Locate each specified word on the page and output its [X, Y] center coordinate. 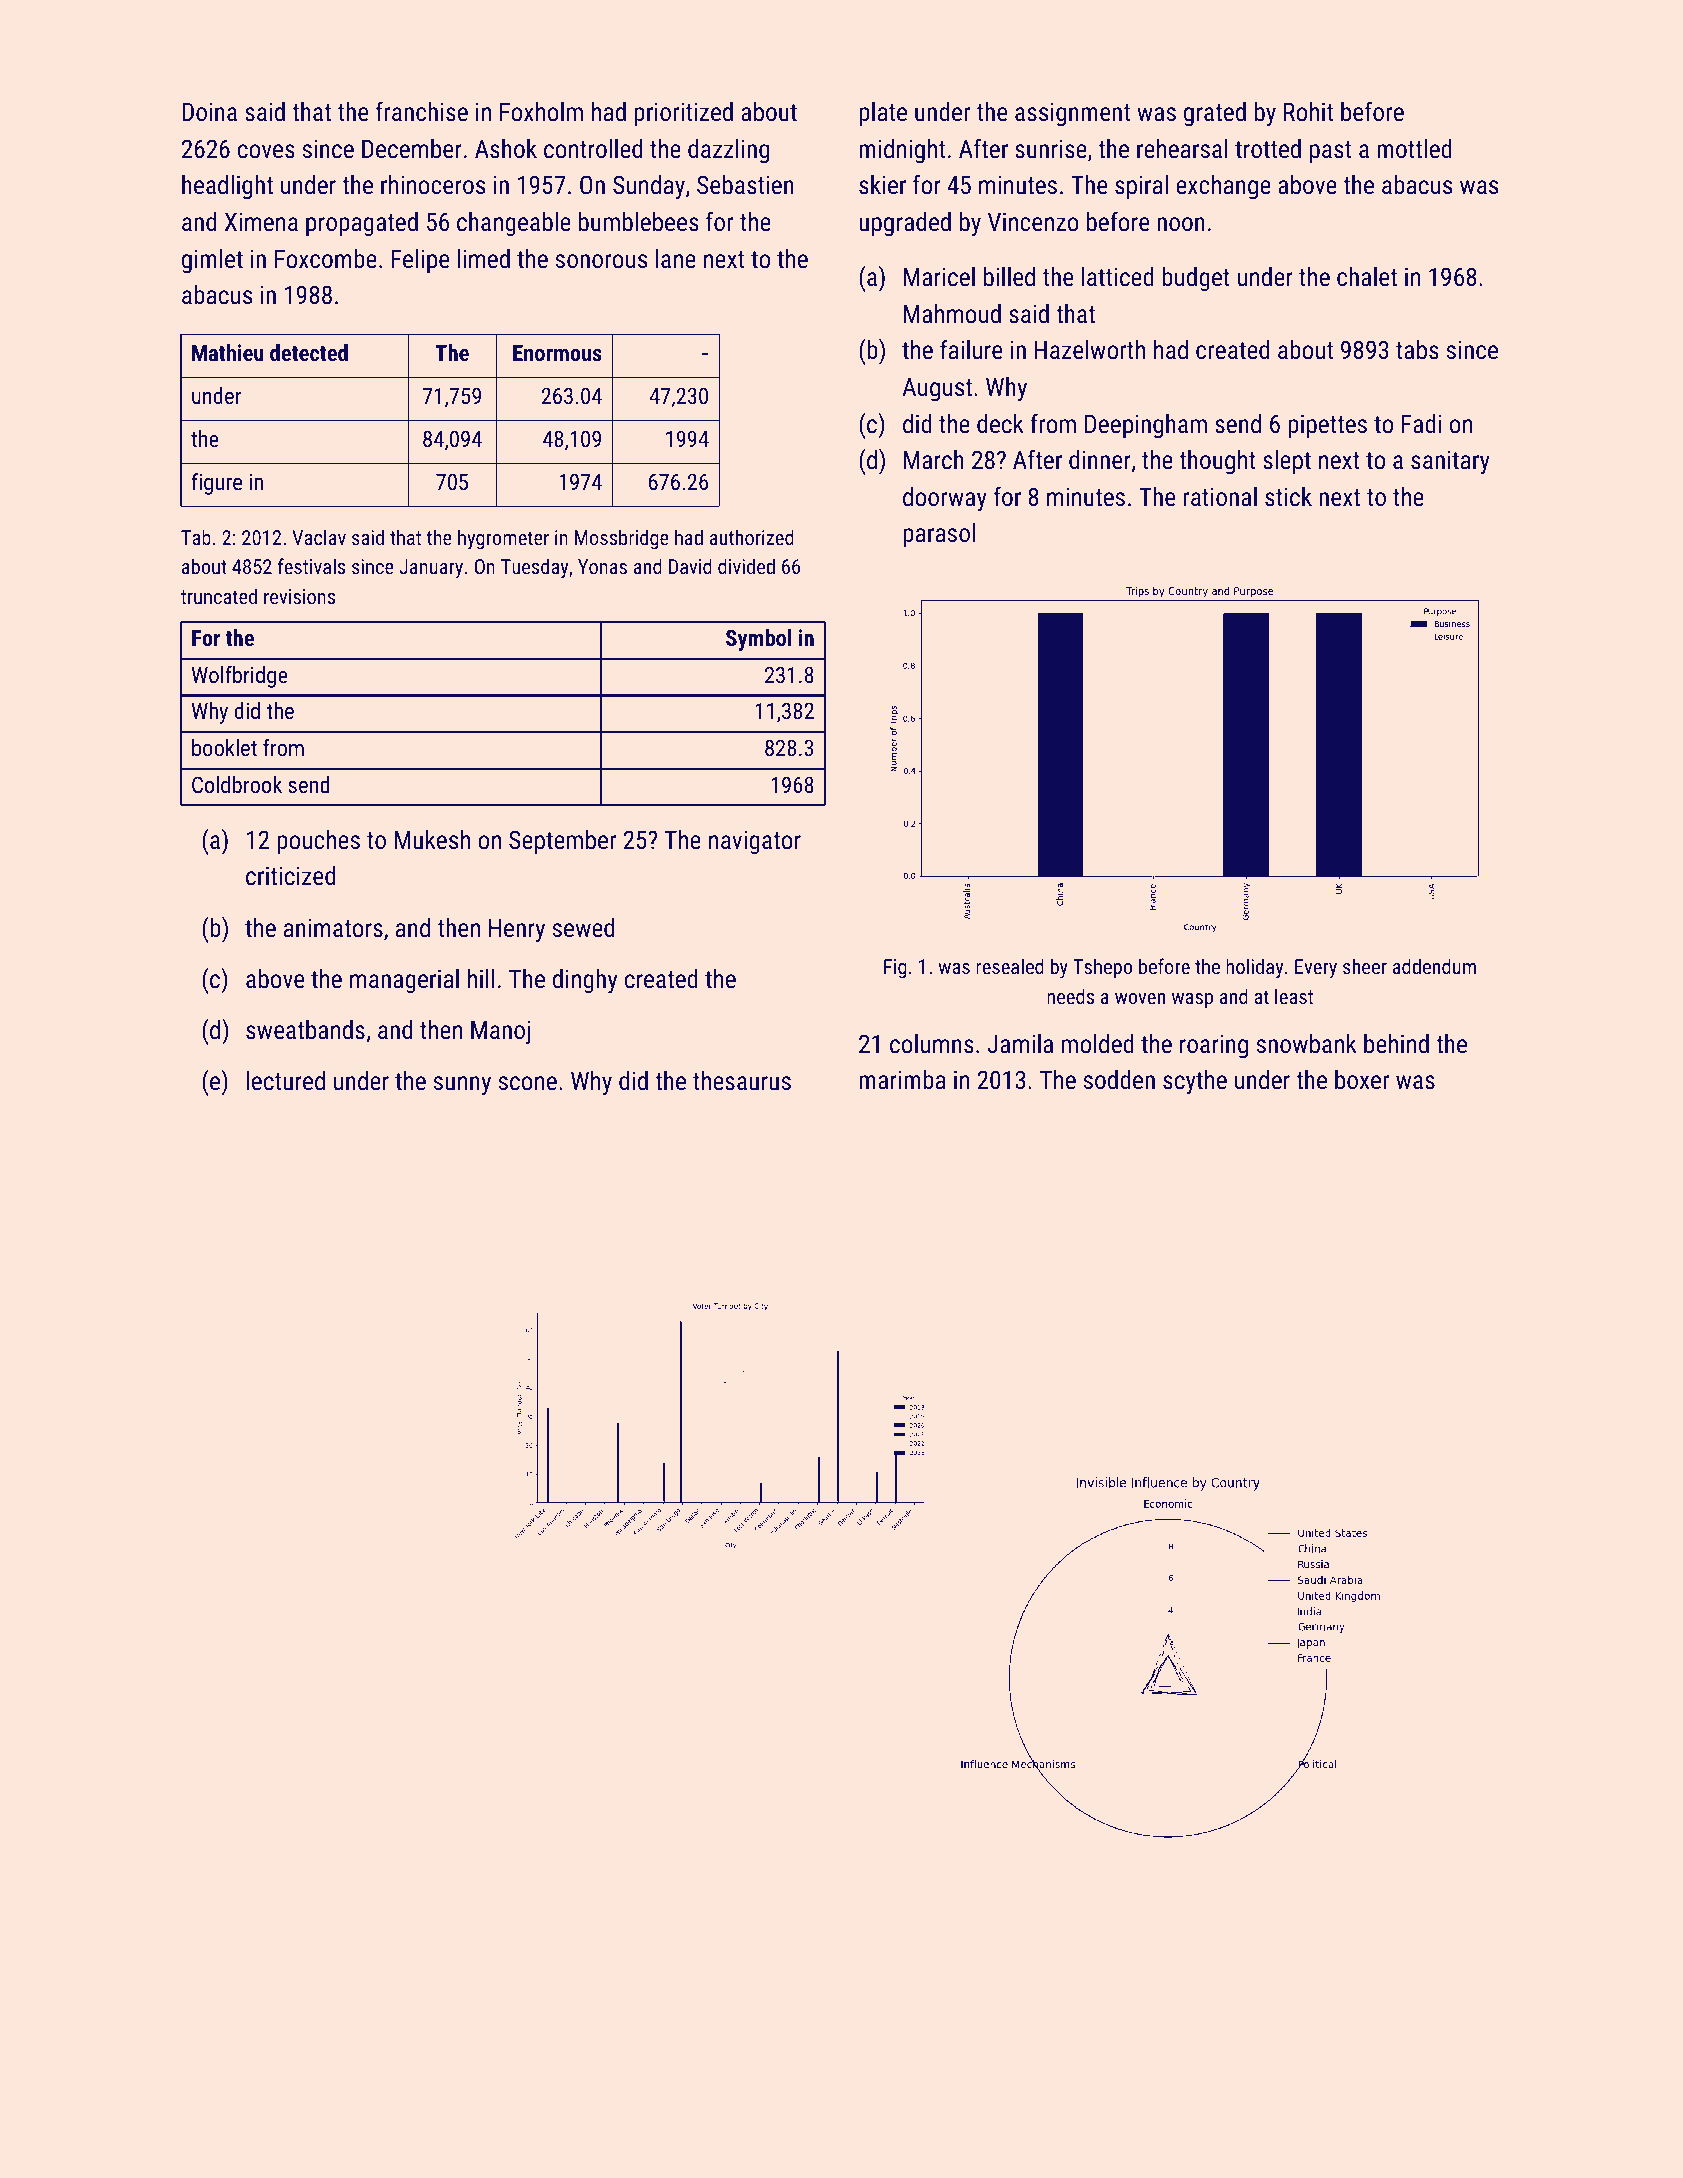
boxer [1362, 1079]
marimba [902, 1079]
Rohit [1308, 111]
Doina [209, 112]
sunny [462, 1086]
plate [883, 114]
